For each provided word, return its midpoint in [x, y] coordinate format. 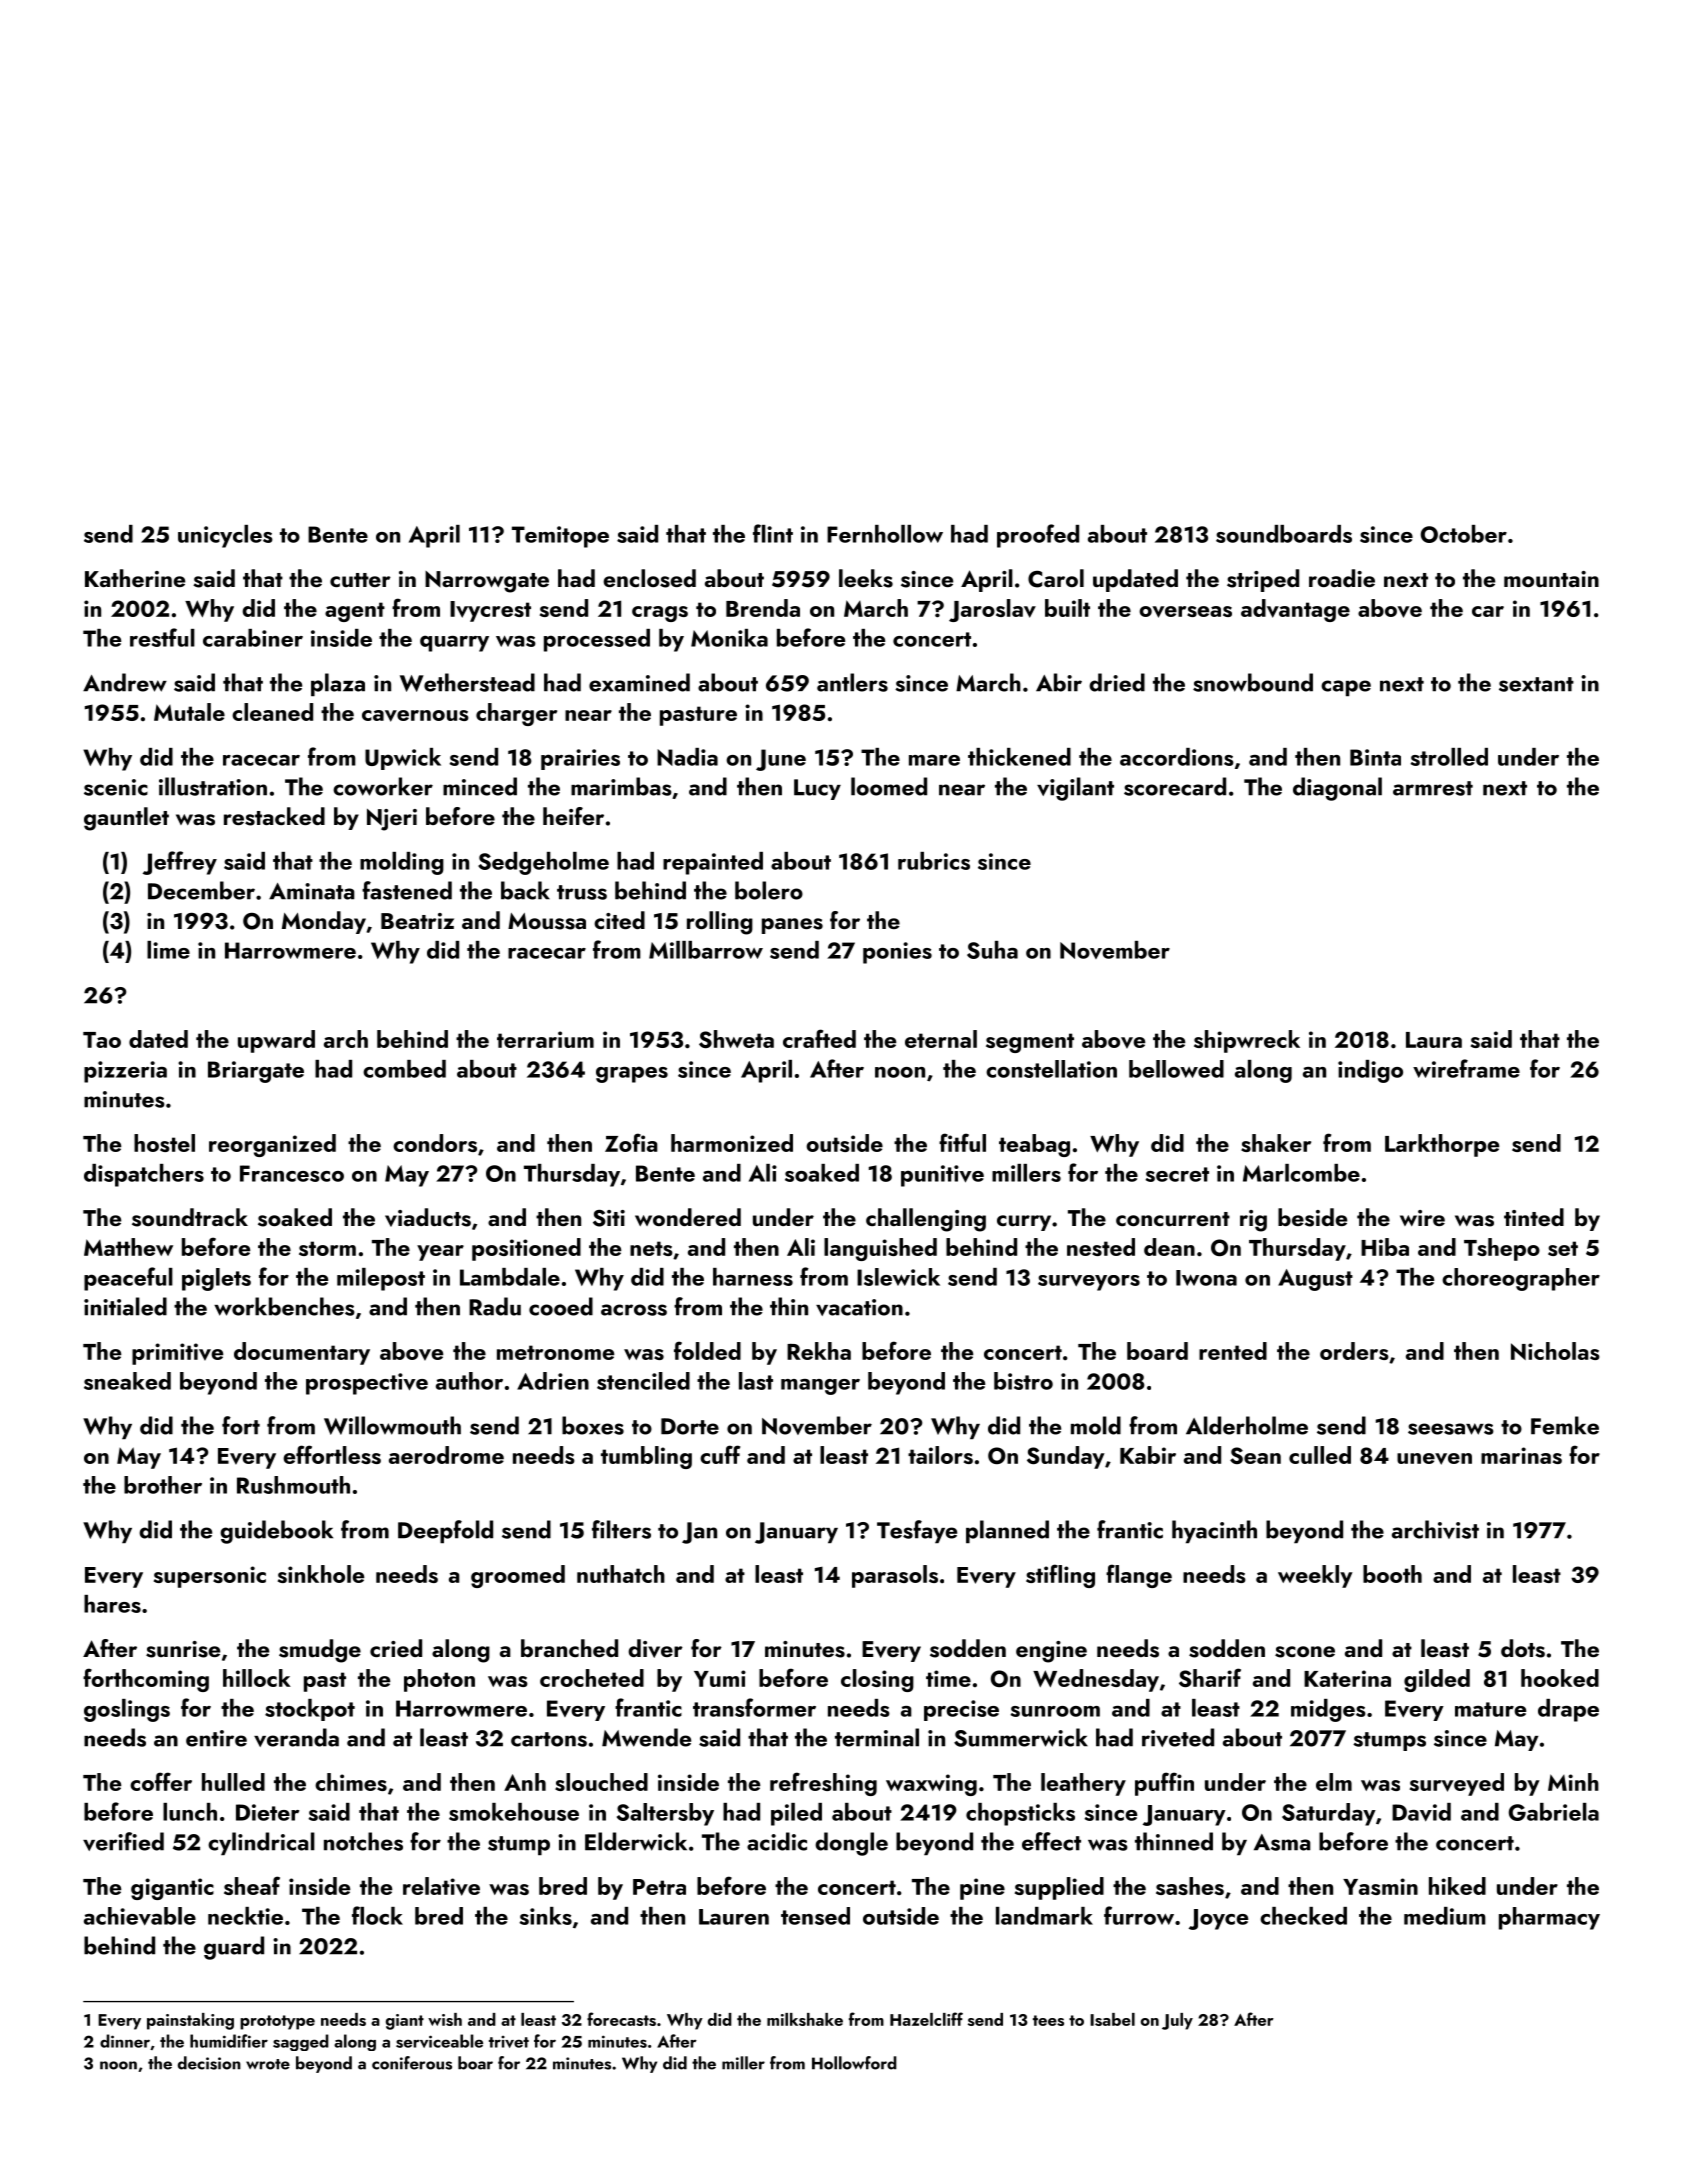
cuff [720, 1454]
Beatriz [417, 921]
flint [773, 533]
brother [163, 1485]
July [1177, 2021]
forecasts [621, 2019]
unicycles [225, 536]
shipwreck [1247, 1041]
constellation [1051, 1069]
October [1464, 534]
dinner [125, 2041]
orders [1354, 1351]
